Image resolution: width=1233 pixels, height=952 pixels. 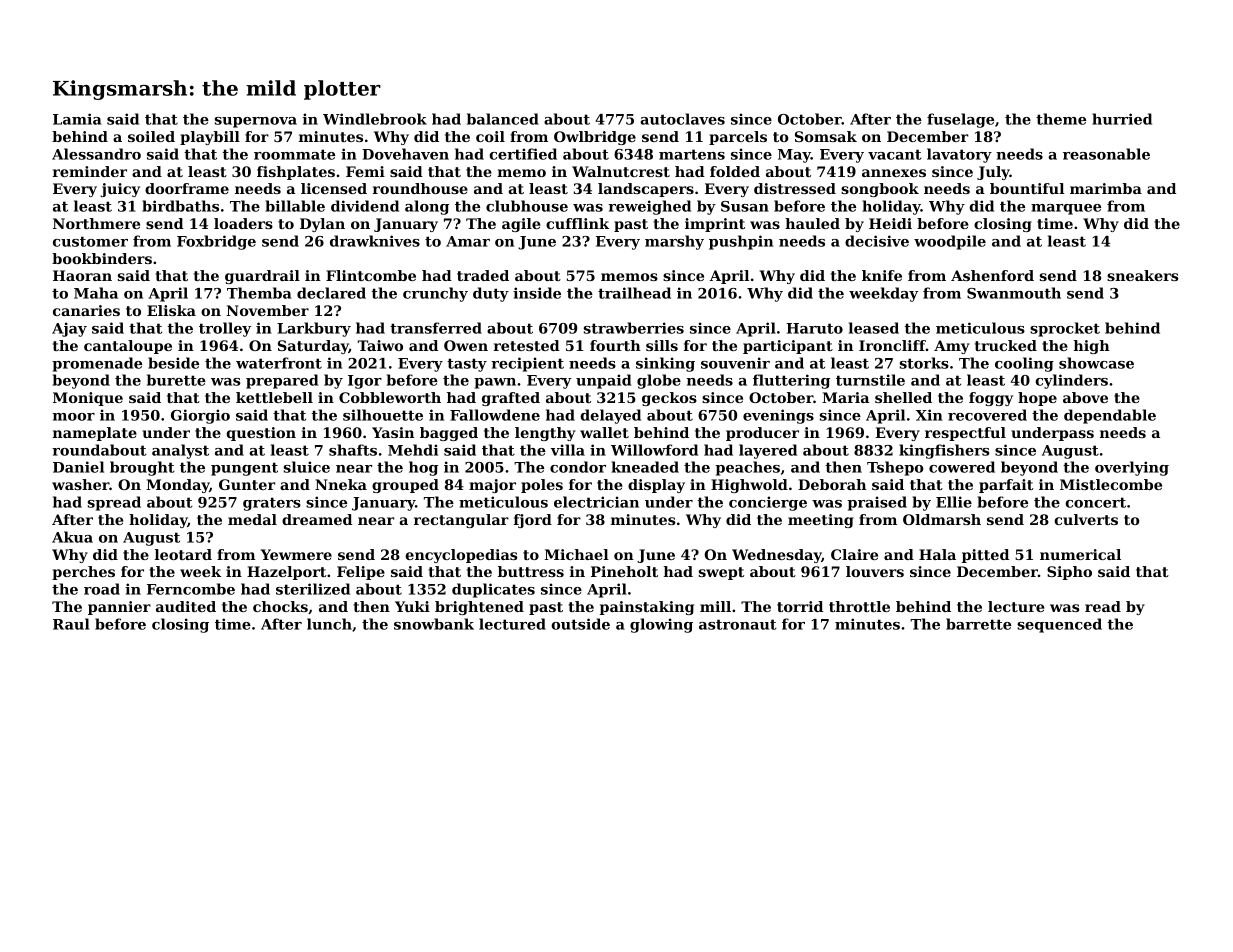 I want to click on barrette, so click(x=978, y=624).
